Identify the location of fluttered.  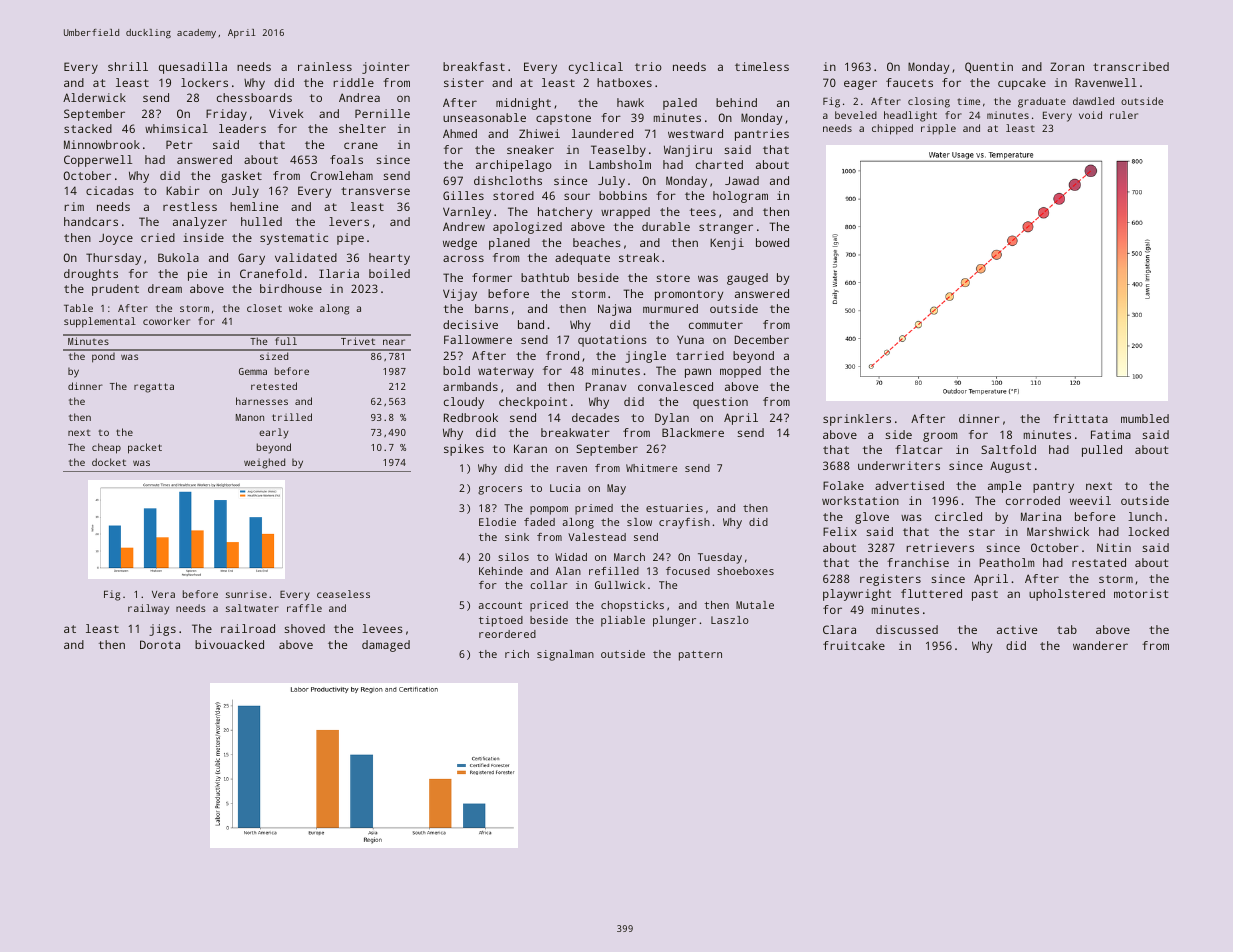
(931, 593).
